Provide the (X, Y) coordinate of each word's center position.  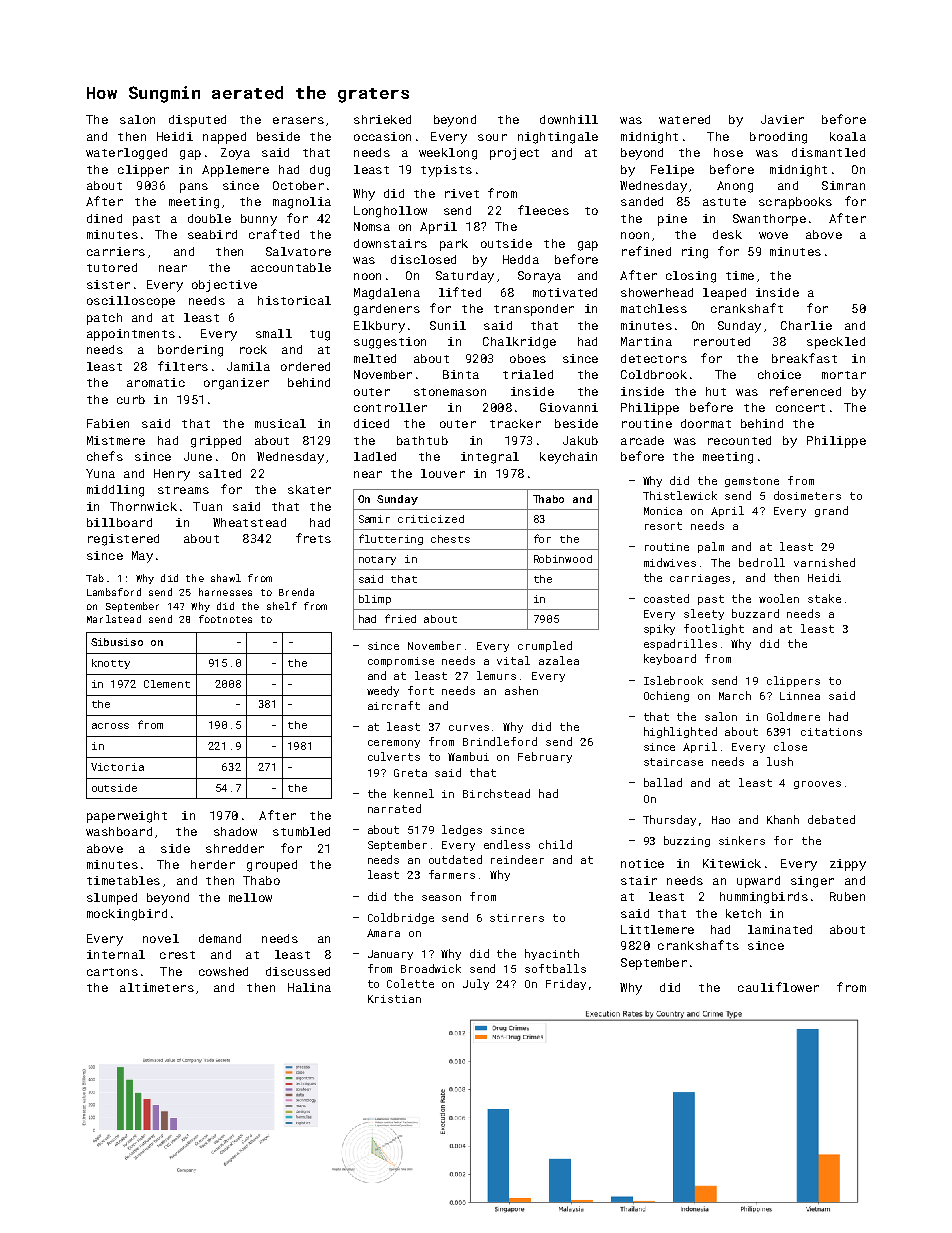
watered (684, 119)
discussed (298, 971)
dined (104, 218)
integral (490, 458)
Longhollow (390, 212)
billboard (119, 522)
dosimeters (807, 495)
